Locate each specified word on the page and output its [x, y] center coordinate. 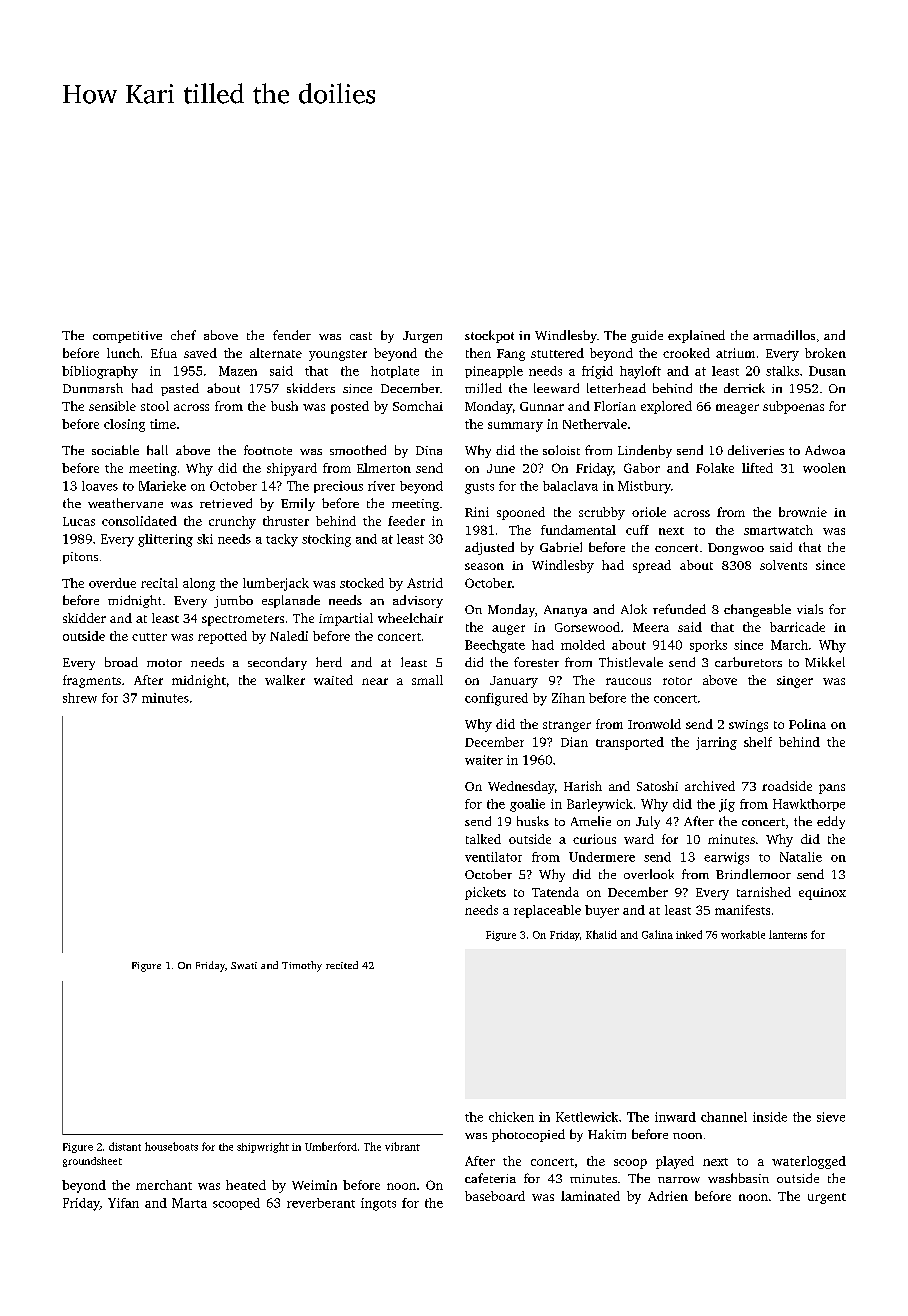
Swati [244, 965]
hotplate [395, 372]
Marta [189, 1203]
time [163, 424]
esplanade [291, 601]
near [375, 681]
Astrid [425, 583]
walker [285, 680]
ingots [378, 1204]
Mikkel [825, 662]
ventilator [493, 857]
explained [696, 336]
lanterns [788, 934]
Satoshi [657, 786]
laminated [590, 1196]
